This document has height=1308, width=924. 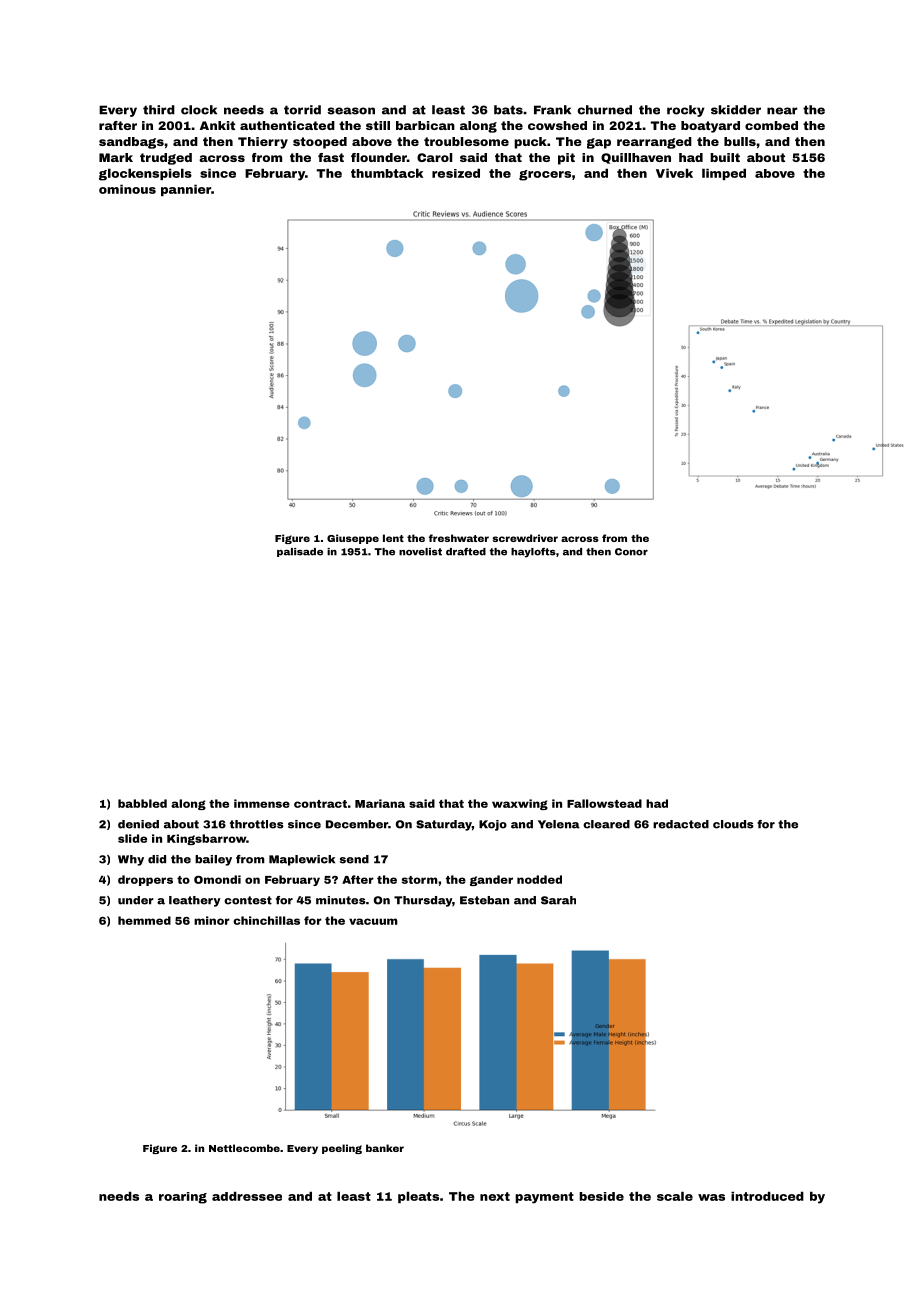 What do you see at coordinates (132, 838) in the document?
I see `slide` at bounding box center [132, 838].
